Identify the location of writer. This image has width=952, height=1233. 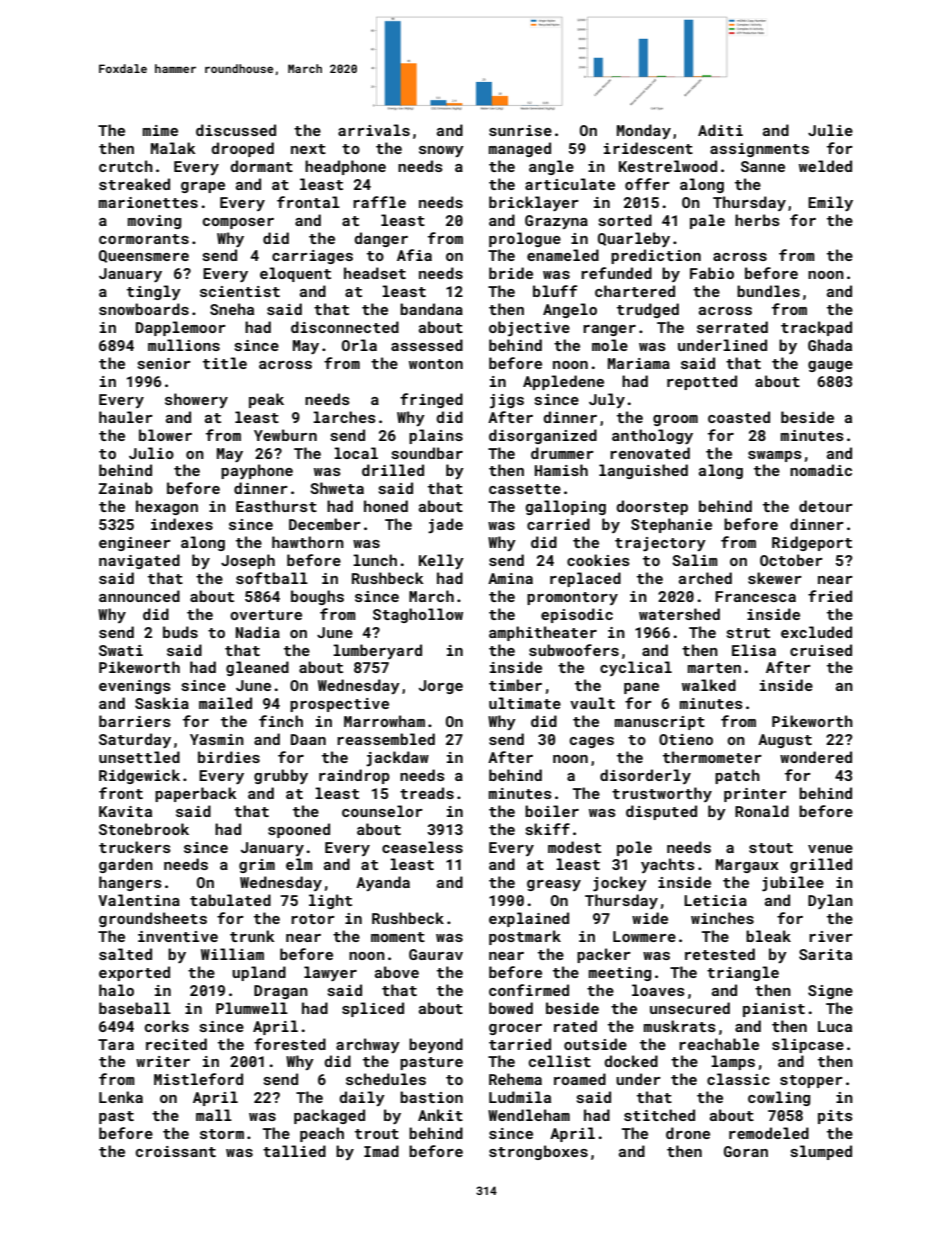
(163, 1061).
